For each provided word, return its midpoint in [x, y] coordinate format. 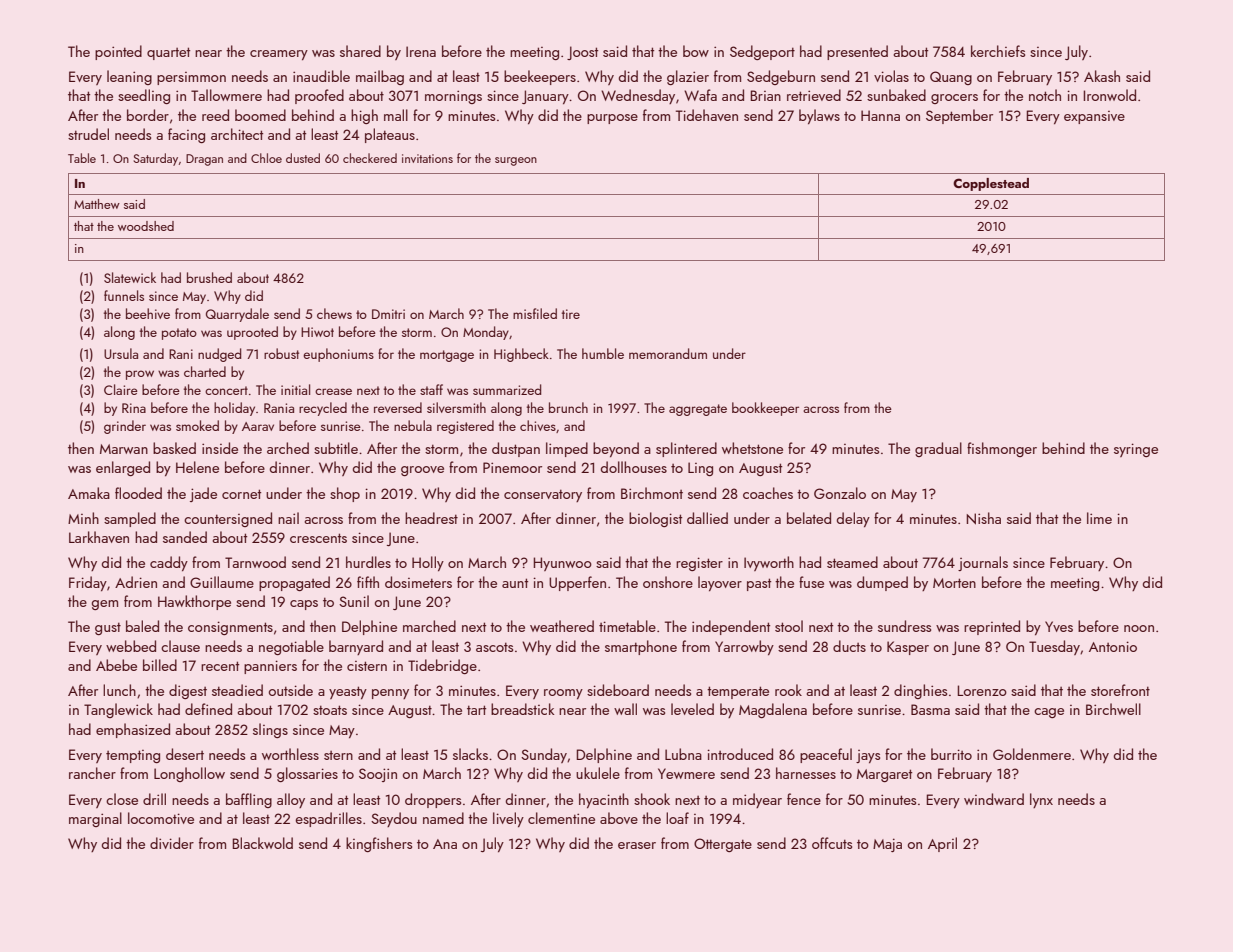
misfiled [535, 313]
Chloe [266, 158]
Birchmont [652, 493]
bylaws [819, 116]
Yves [1059, 626]
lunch [119, 690]
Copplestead [991, 184]
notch [1045, 95]
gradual [938, 449]
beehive [148, 313]
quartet [168, 53]
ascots [494, 647]
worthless [290, 754]
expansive [1094, 117]
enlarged [123, 468]
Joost [582, 53]
